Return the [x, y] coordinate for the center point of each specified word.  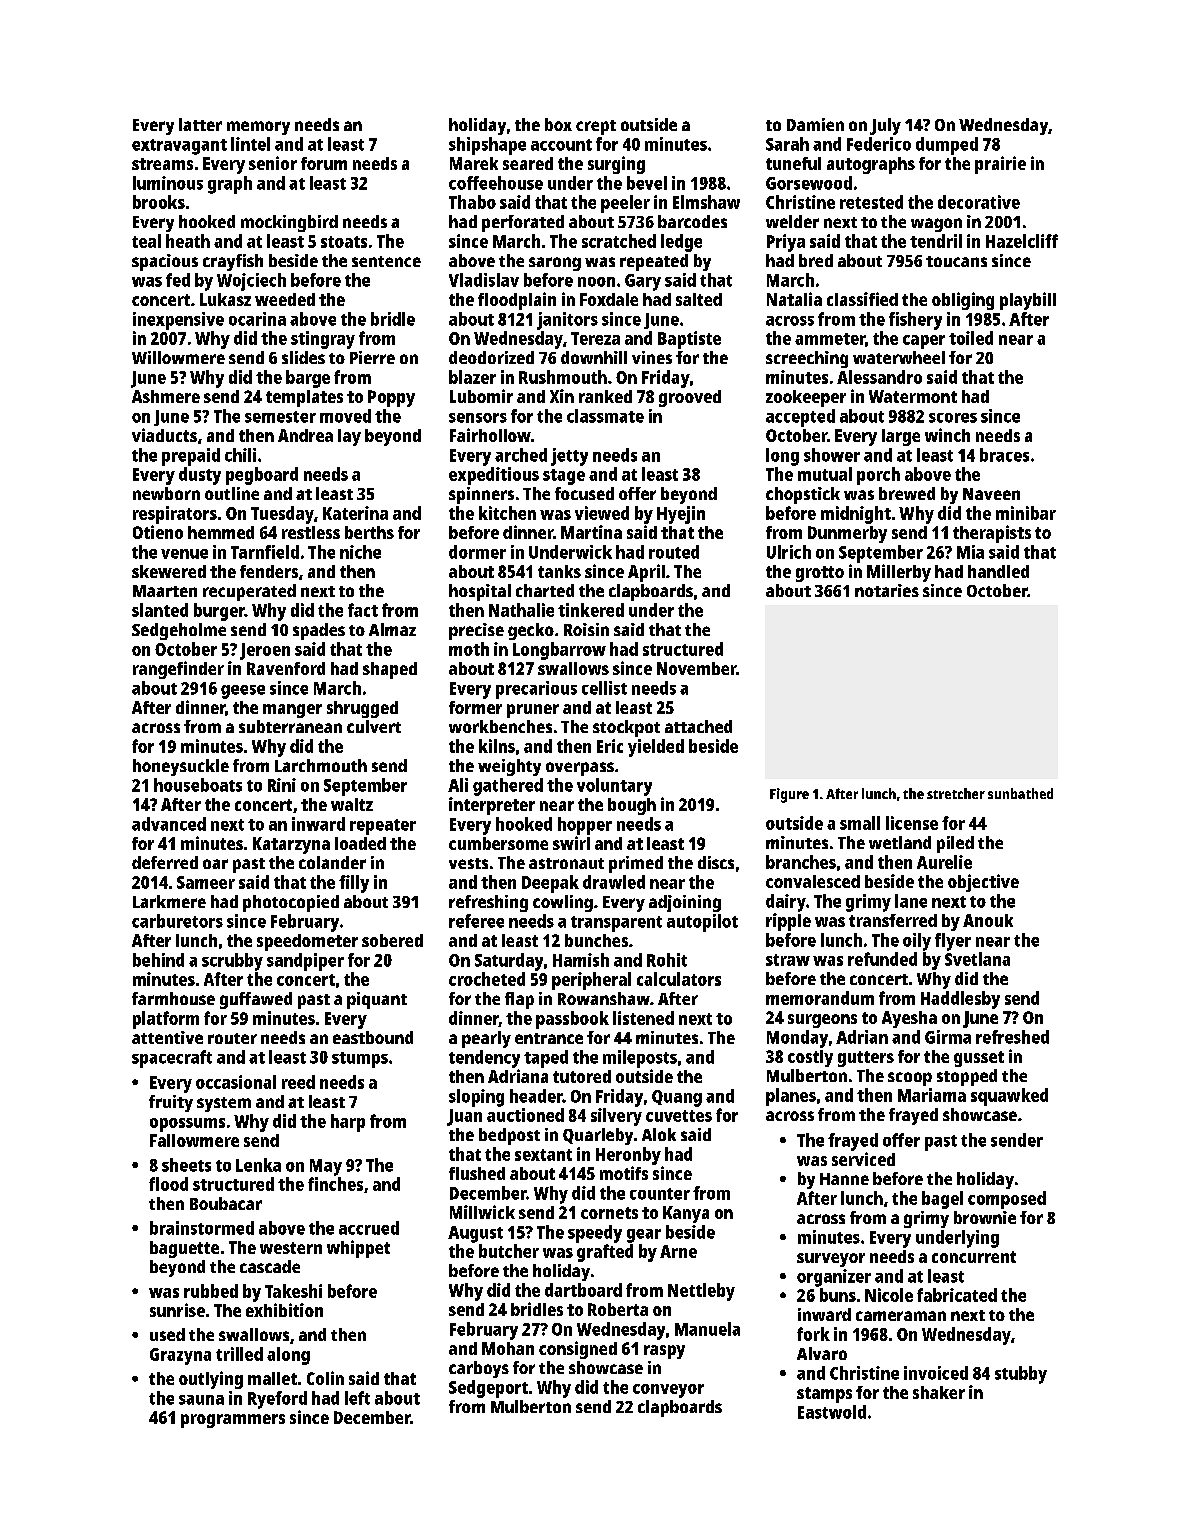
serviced [863, 1159]
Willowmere [178, 357]
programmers [233, 1421]
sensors [478, 418]
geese [243, 692]
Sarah [787, 144]
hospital [480, 592]
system [224, 1104]
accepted [800, 418]
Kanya [686, 1214]
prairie [1000, 165]
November [696, 668]
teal [146, 241]
